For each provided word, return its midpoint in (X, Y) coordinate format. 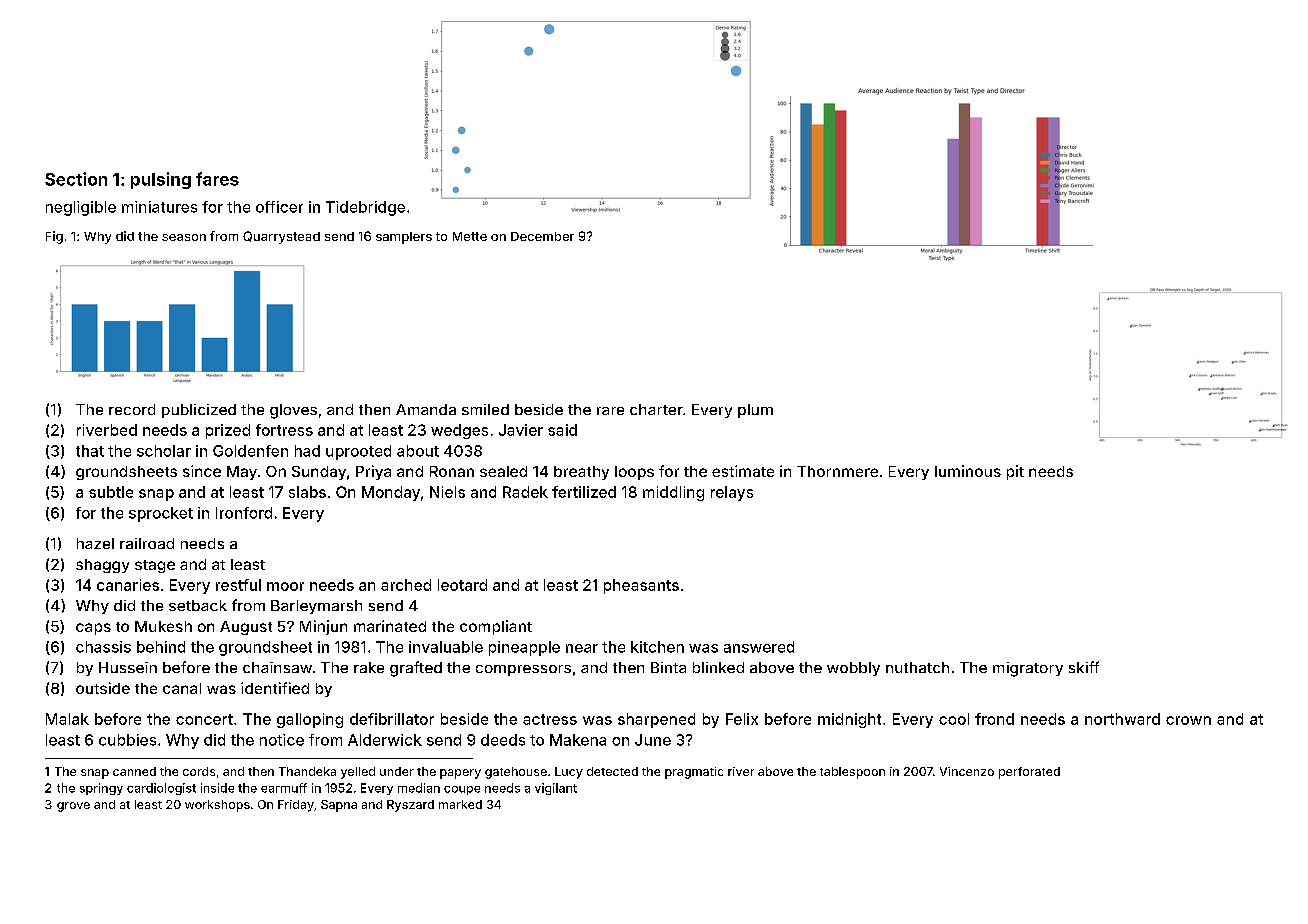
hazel (95, 543)
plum (755, 411)
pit (1015, 472)
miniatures (159, 207)
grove (73, 807)
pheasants (641, 586)
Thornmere (837, 471)
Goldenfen (250, 451)
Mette (470, 236)
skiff (1084, 667)
